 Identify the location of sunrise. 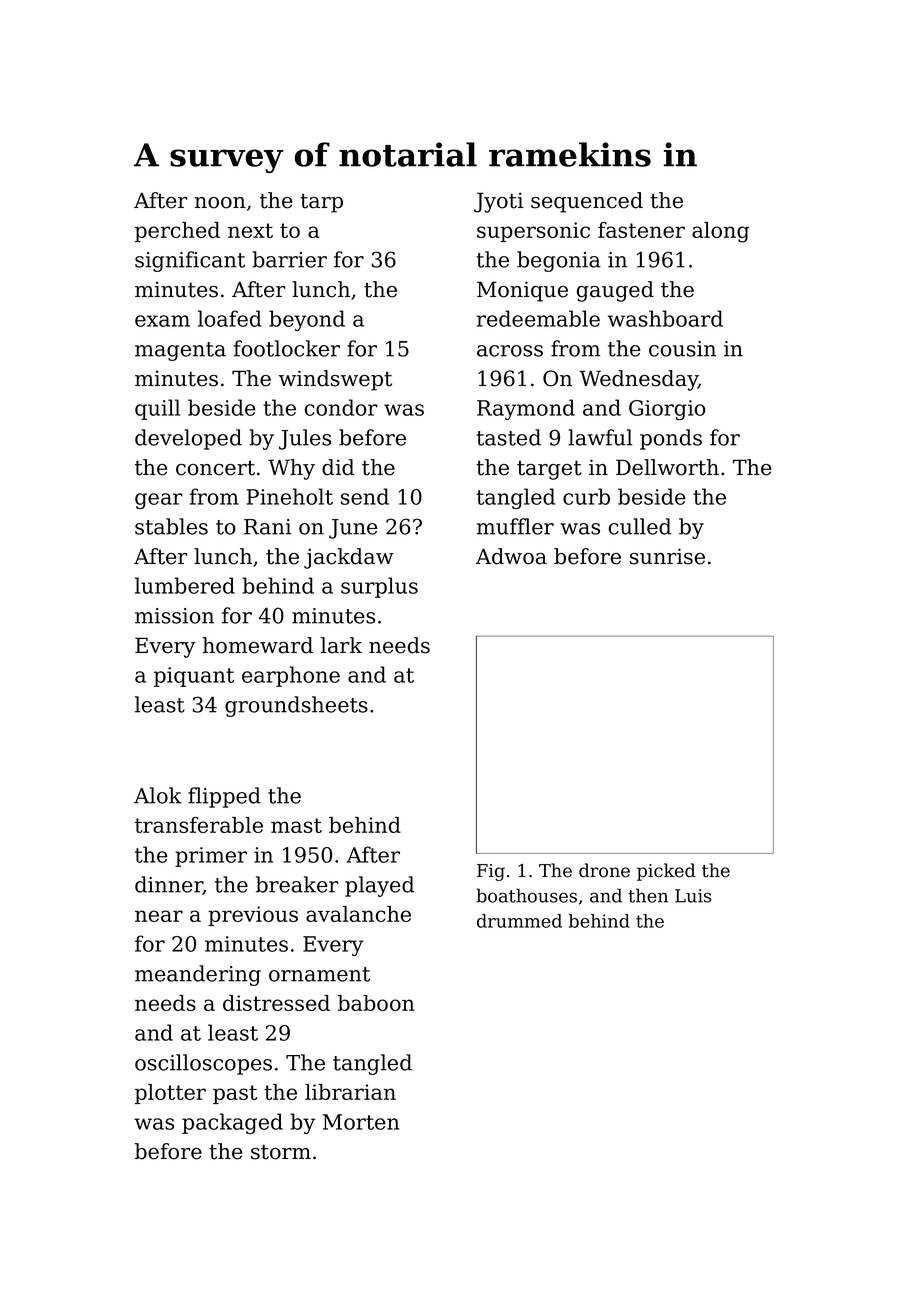
(667, 556).
